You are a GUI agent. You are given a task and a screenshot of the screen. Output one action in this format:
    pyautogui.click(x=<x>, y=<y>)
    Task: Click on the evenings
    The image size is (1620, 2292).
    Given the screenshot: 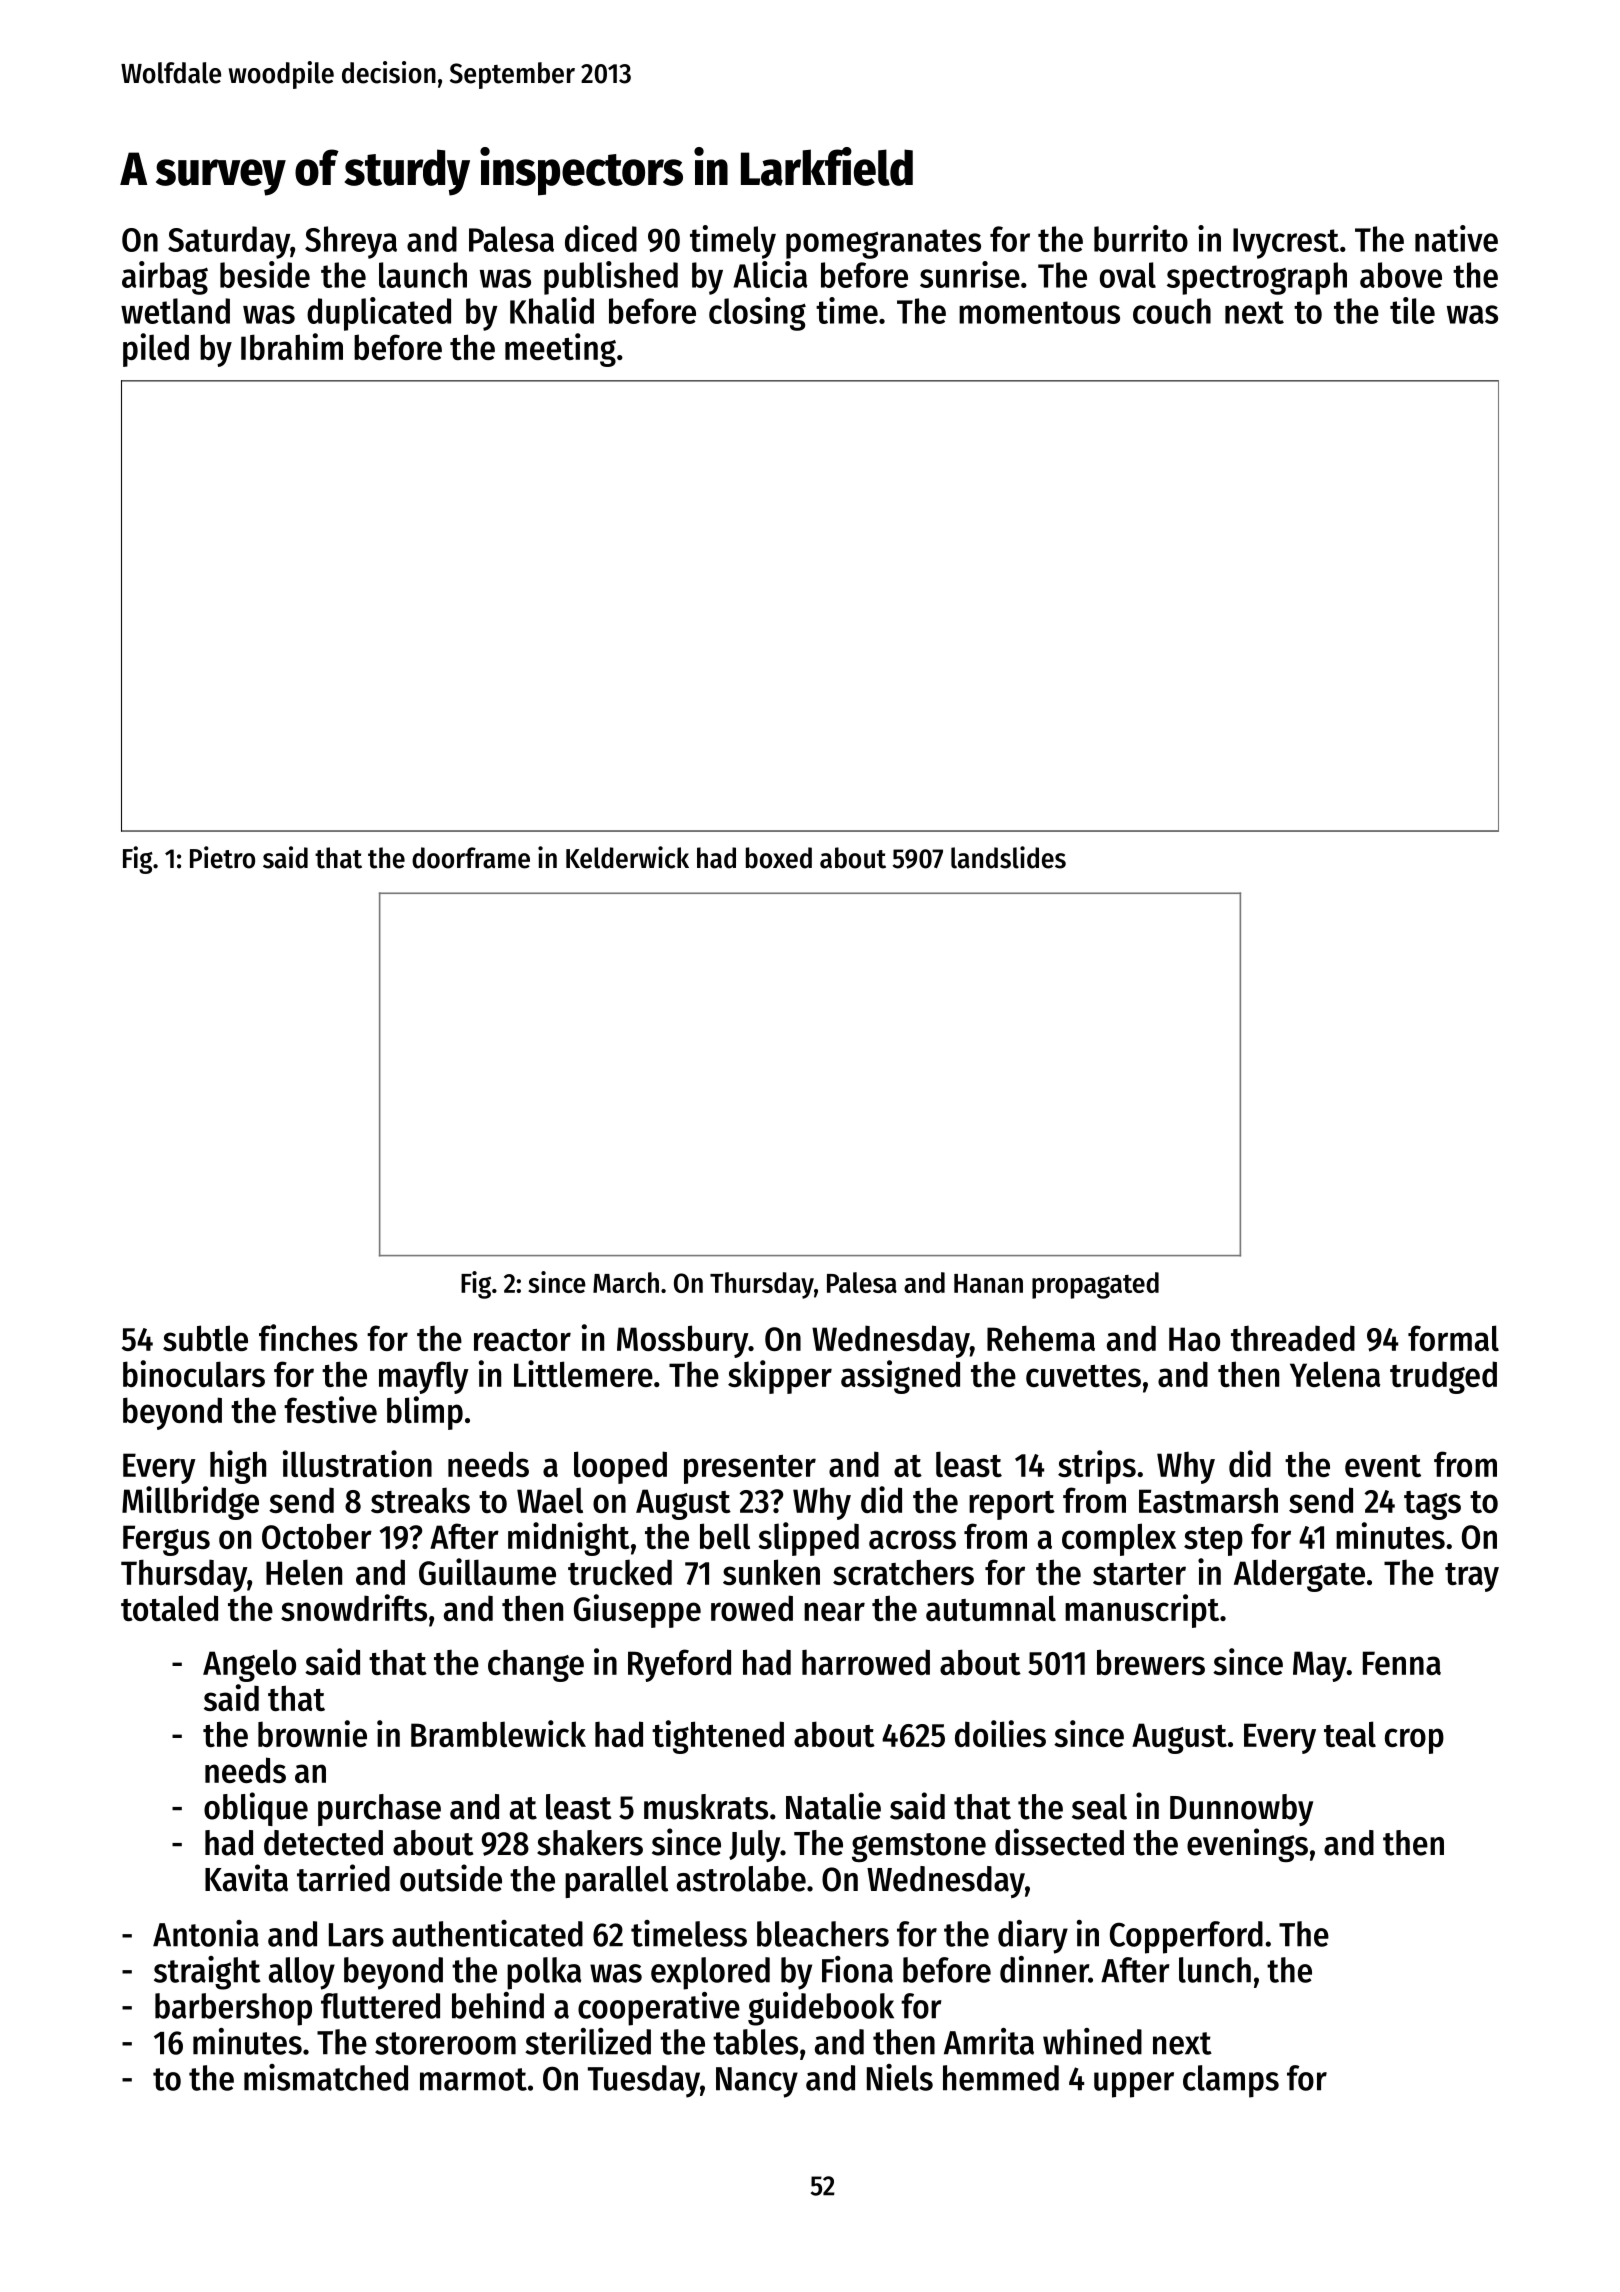 What is the action you would take?
    pyautogui.click(x=1247, y=1845)
